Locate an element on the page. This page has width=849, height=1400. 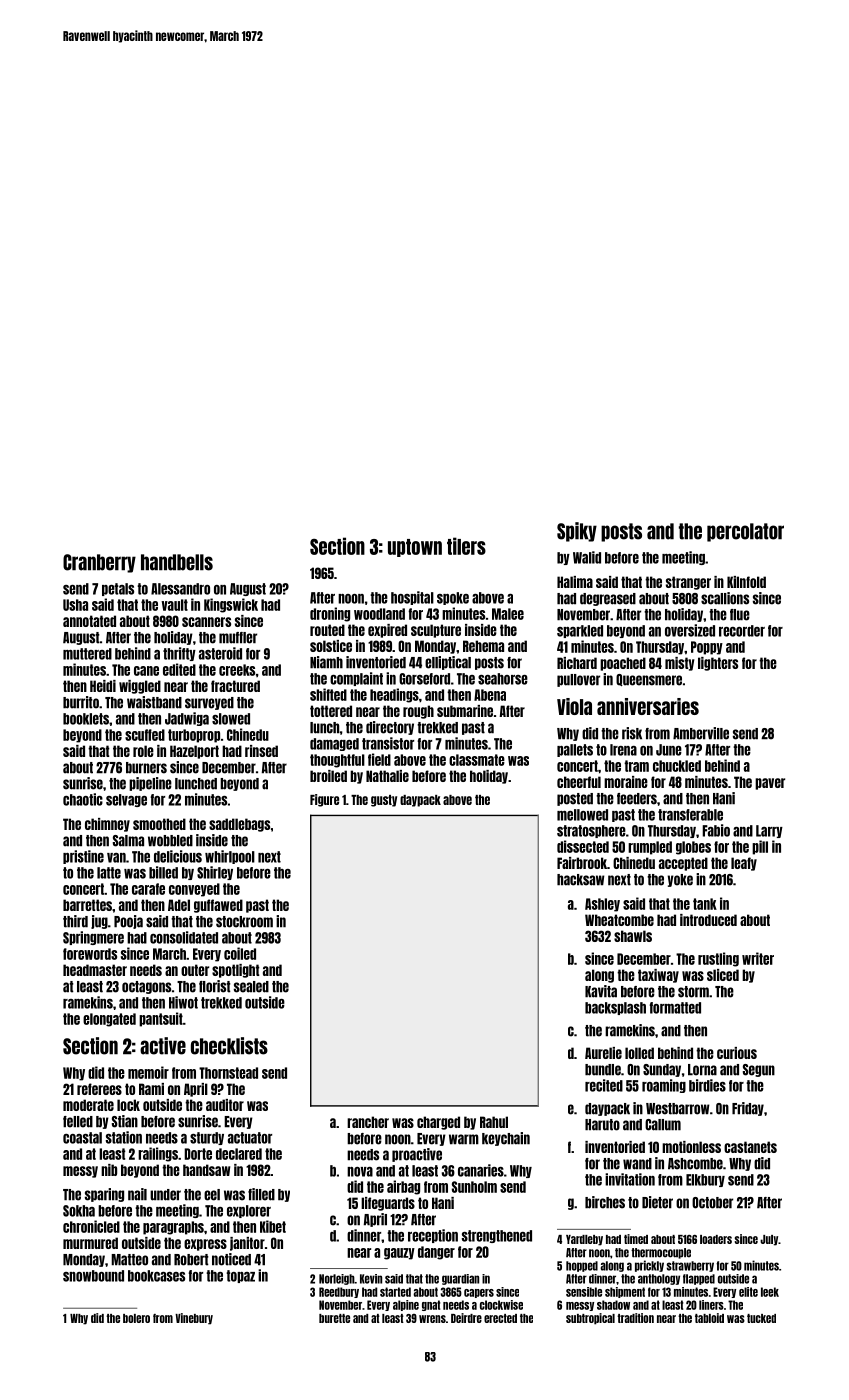
pill is located at coordinates (760, 847).
